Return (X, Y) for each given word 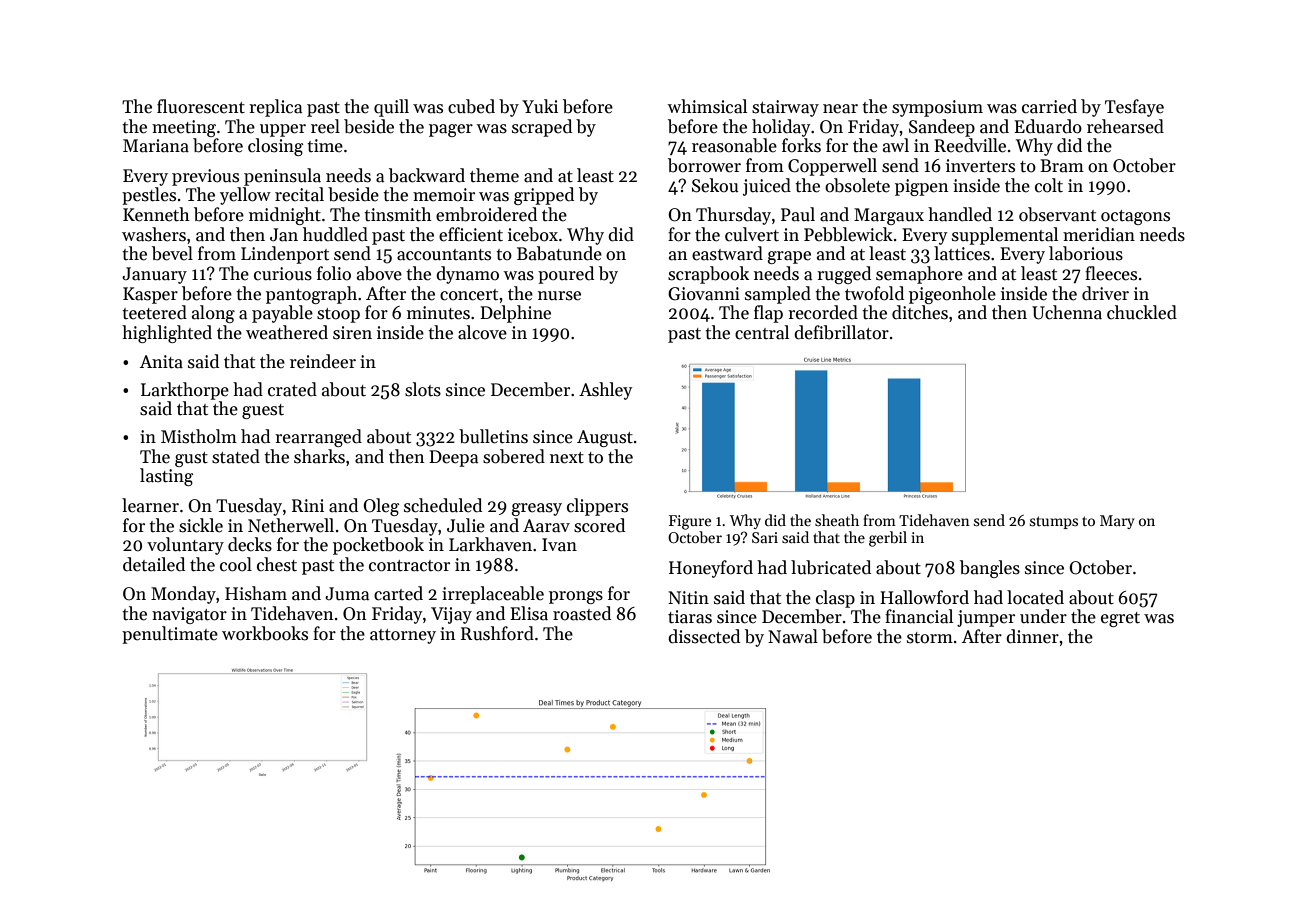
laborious (1086, 253)
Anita (161, 362)
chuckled (1142, 312)
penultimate (170, 635)
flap (768, 314)
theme (494, 175)
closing (275, 147)
